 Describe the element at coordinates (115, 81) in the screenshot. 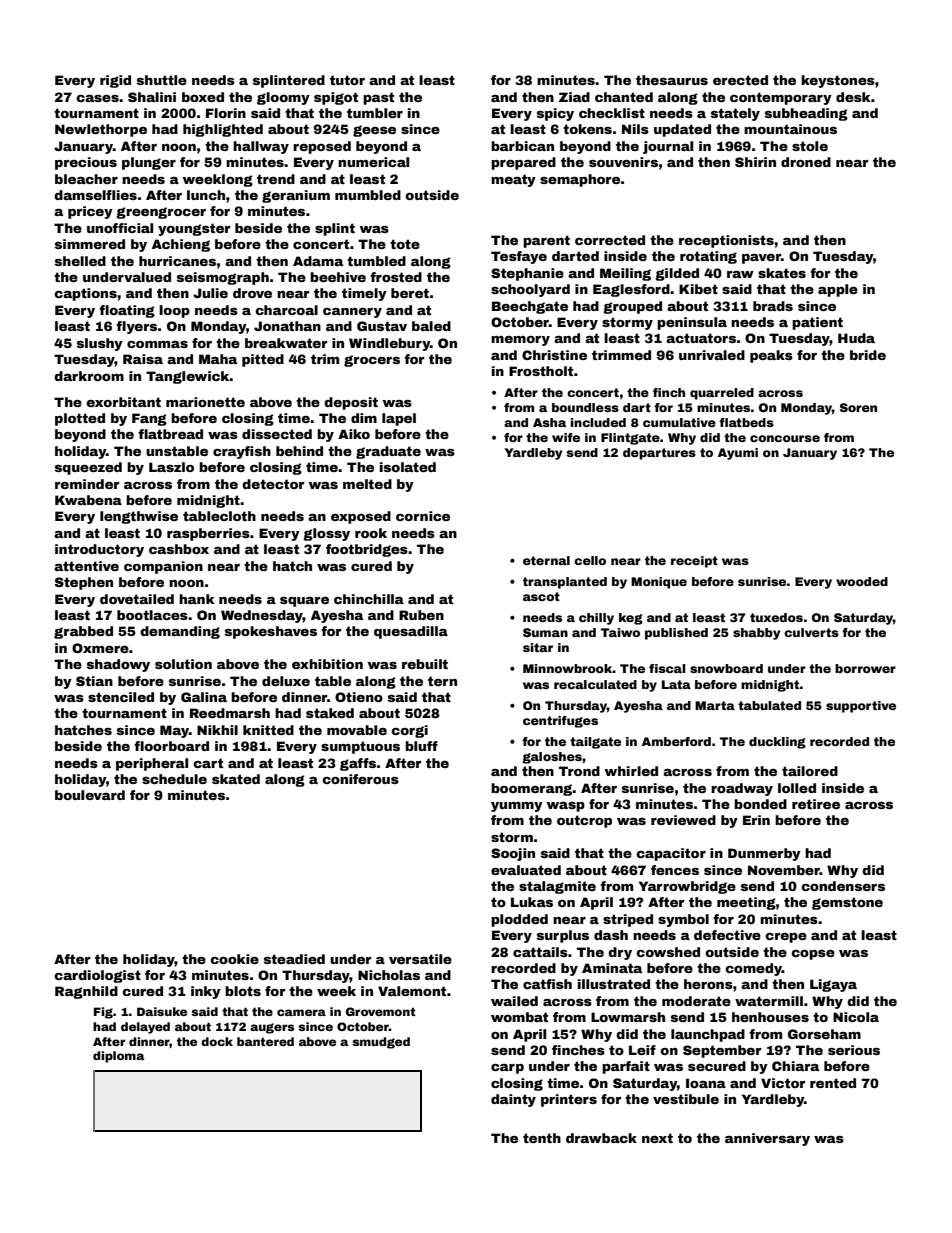

I see `rigid` at that location.
